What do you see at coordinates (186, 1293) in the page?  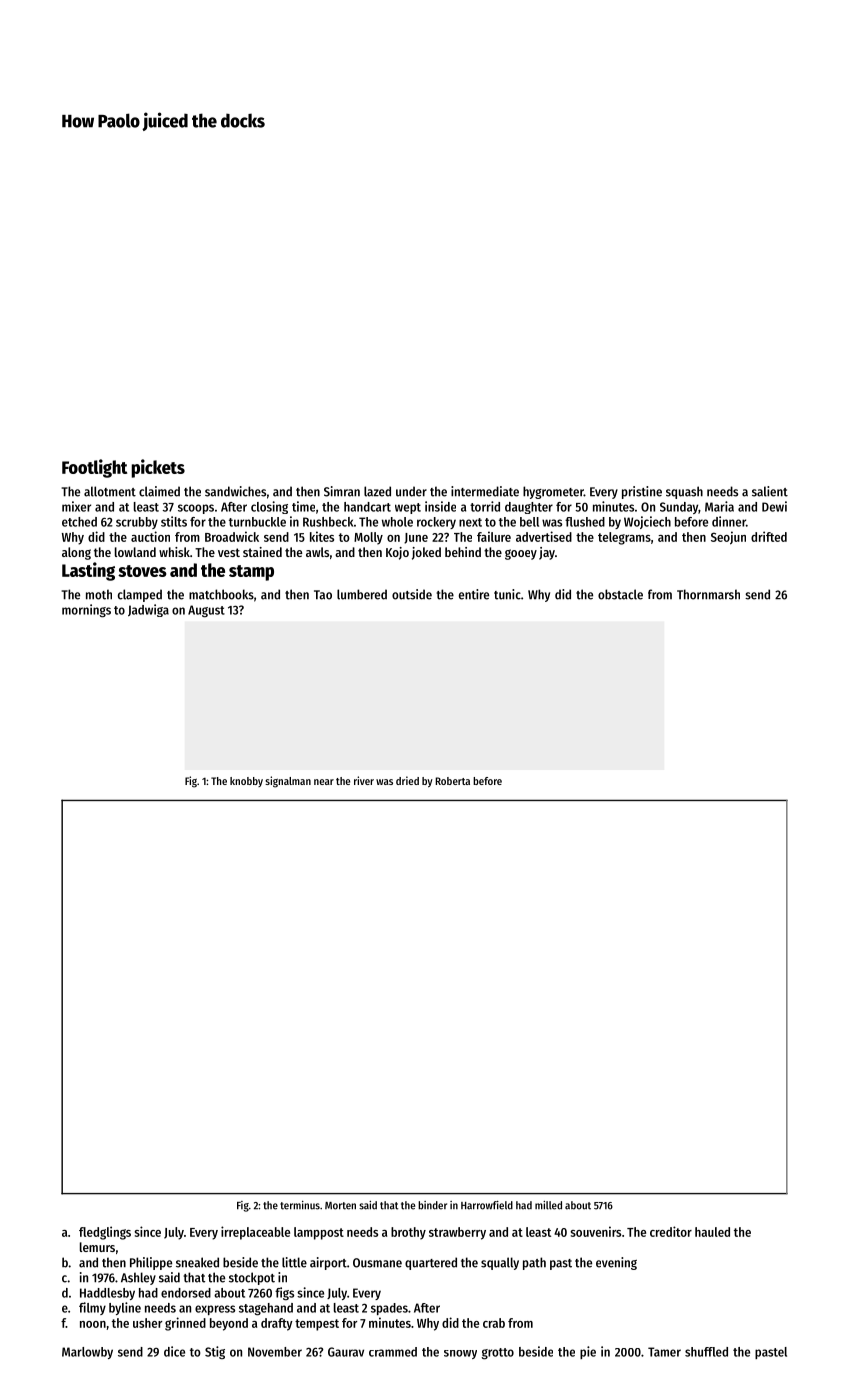 I see `endorsed` at bounding box center [186, 1293].
